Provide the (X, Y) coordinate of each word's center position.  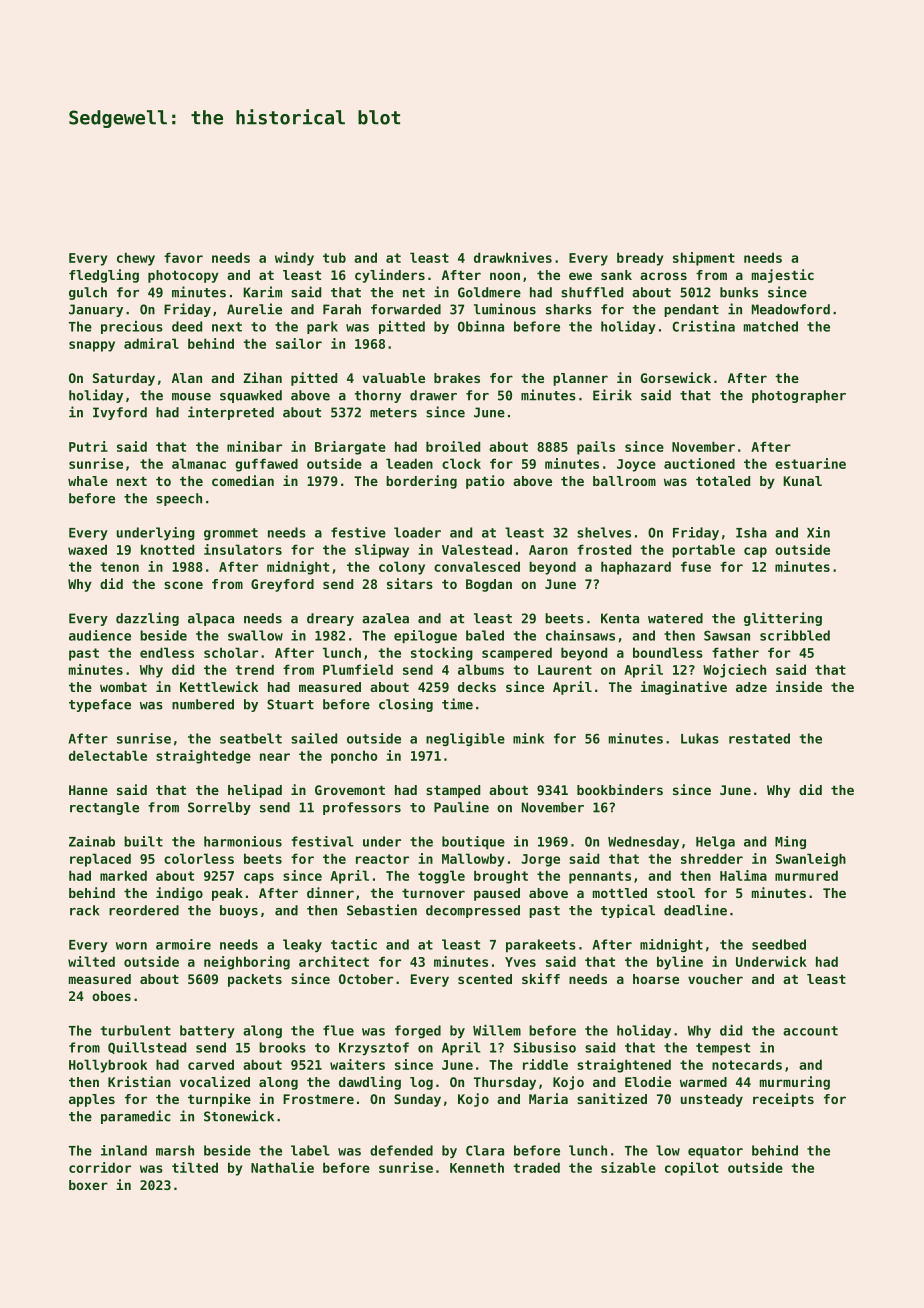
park (322, 327)
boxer (88, 1185)
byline (680, 963)
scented (485, 979)
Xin (818, 532)
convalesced (477, 566)
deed (187, 326)
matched (771, 326)
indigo (179, 894)
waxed (87, 549)
